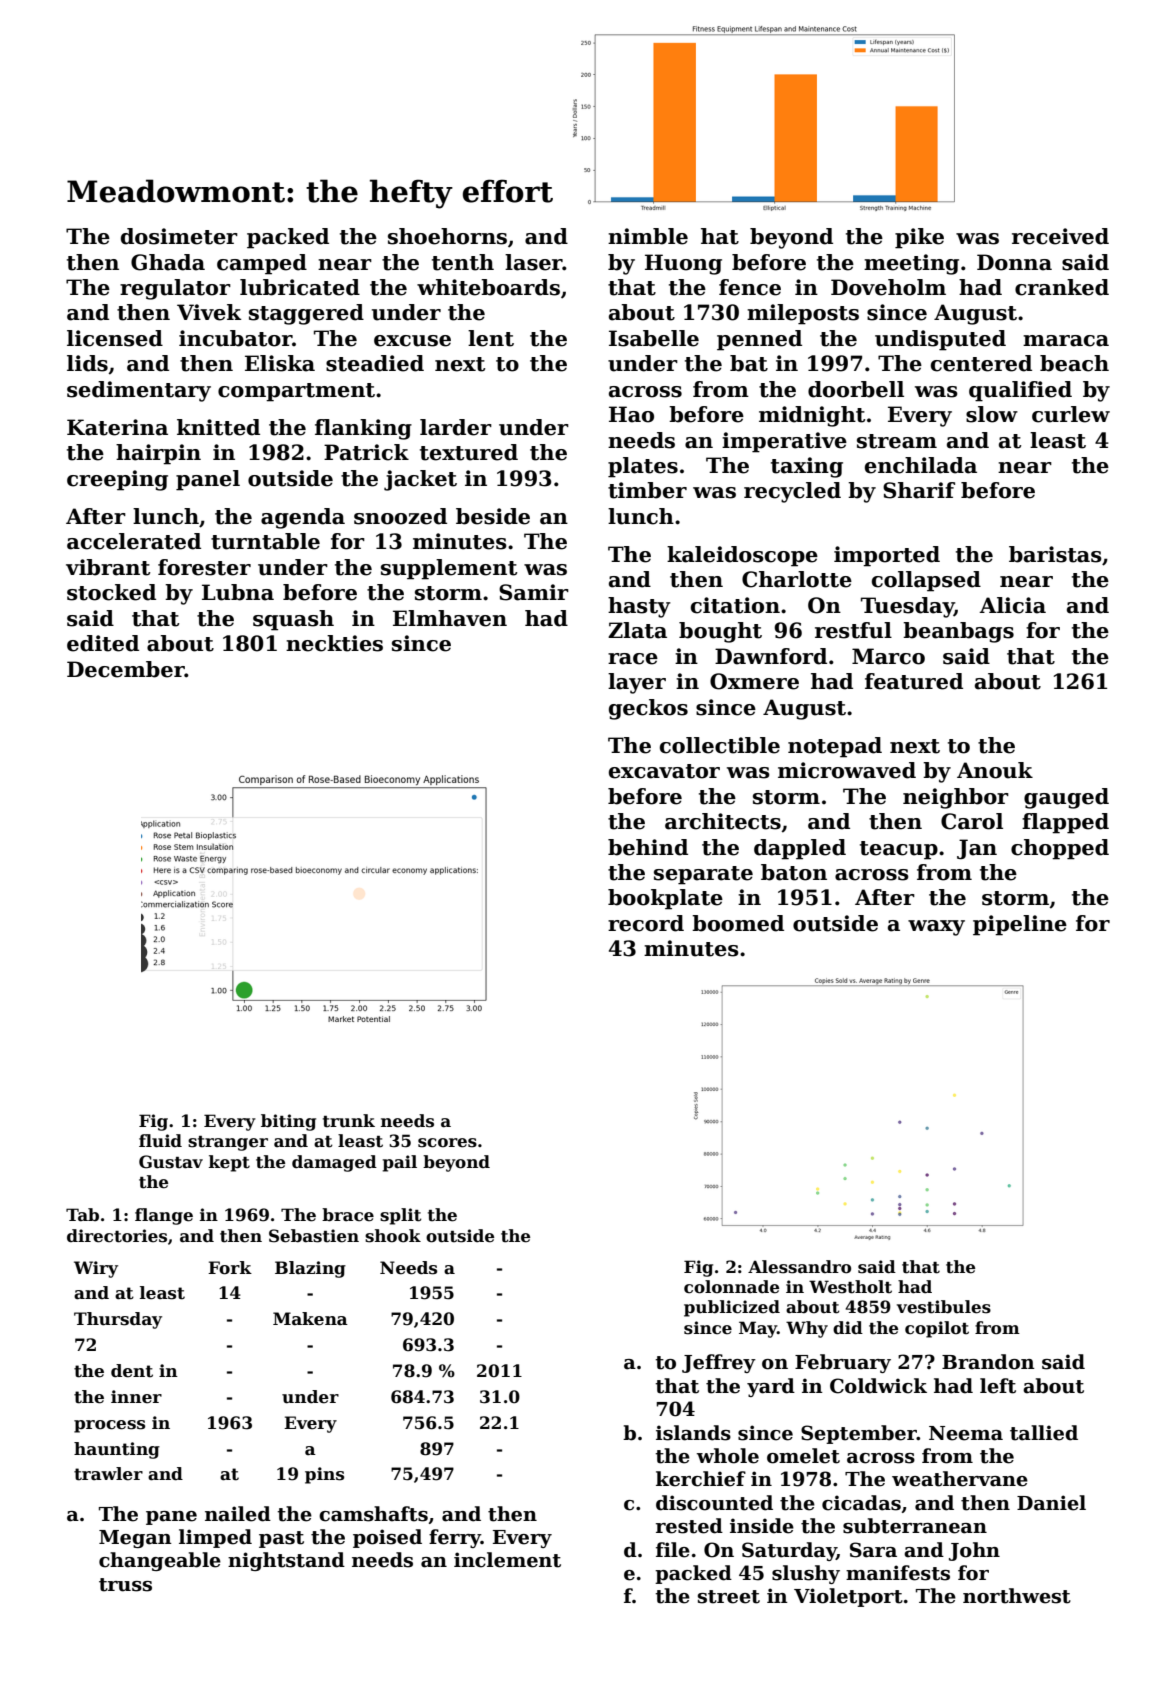 This document has height=1704, width=1176. What do you see at coordinates (1020, 925) in the document?
I see `pipeline` at bounding box center [1020, 925].
